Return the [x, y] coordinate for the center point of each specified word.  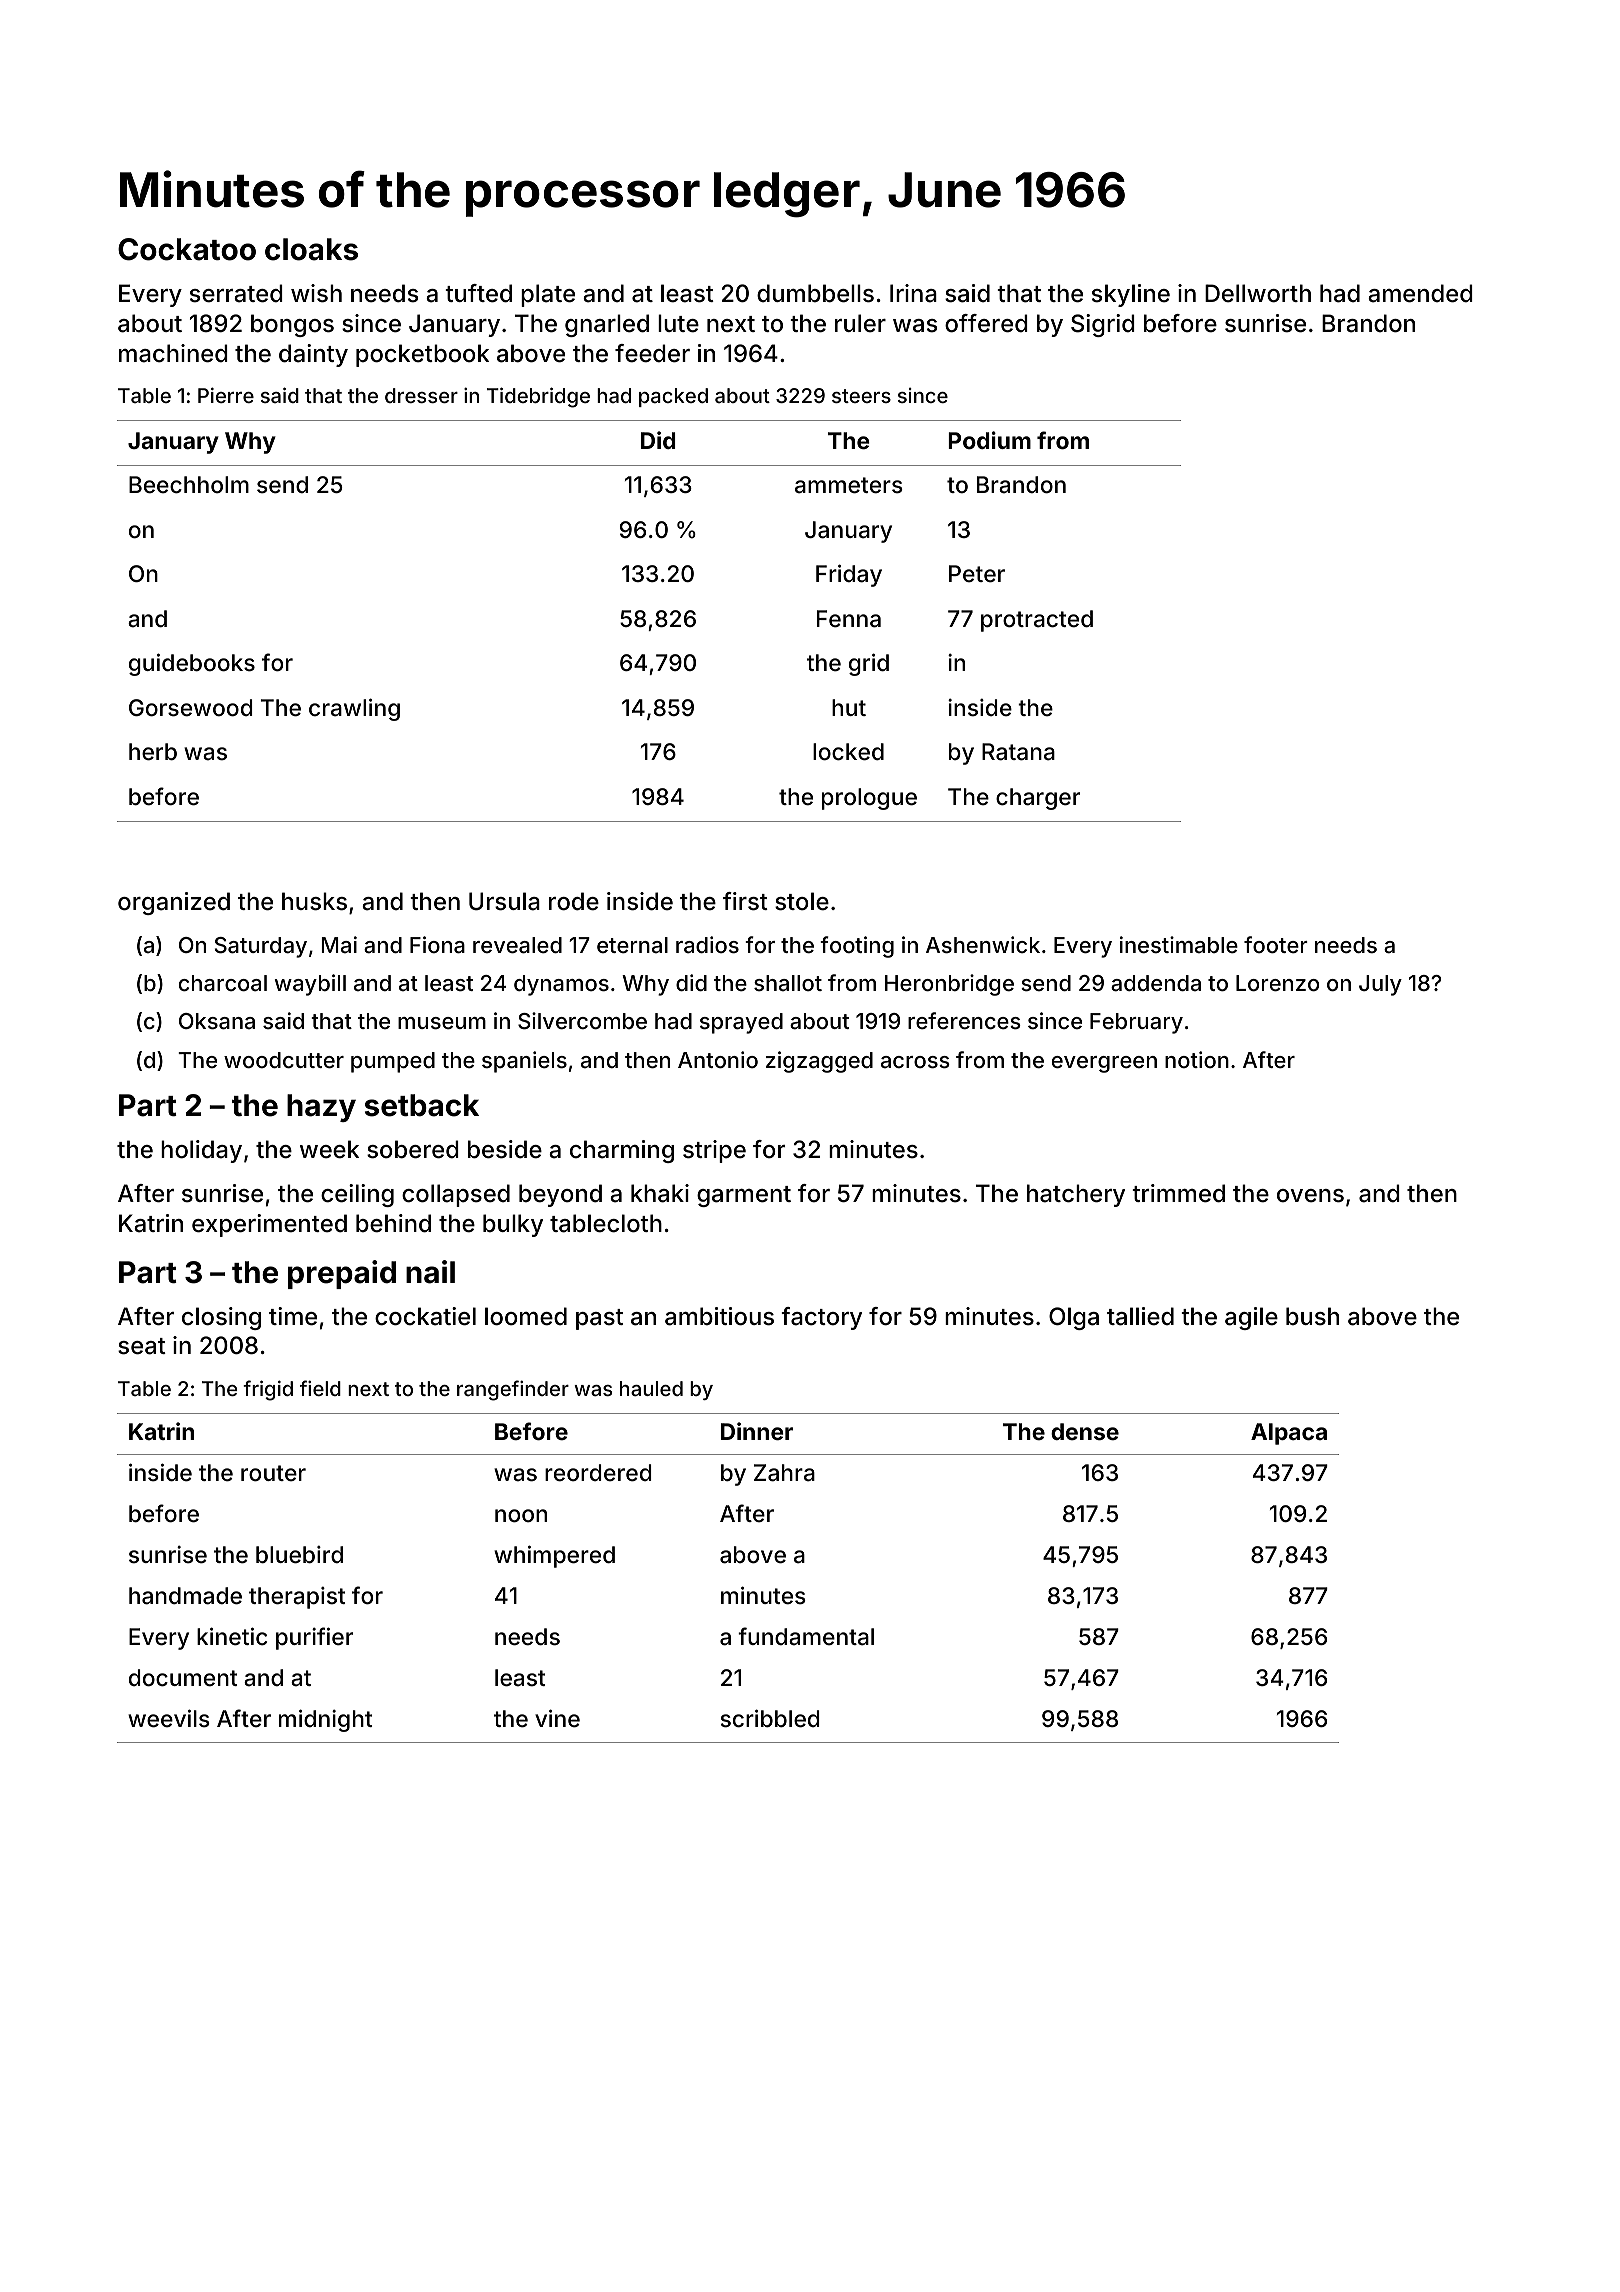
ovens [1310, 1196]
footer [1276, 944]
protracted [1037, 621]
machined [173, 353]
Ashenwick [983, 944]
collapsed [456, 1195]
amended [1420, 293]
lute [678, 323]
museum [442, 1023]
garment [744, 1196]
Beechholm [189, 485]
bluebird [299, 1555]
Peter [977, 574]
